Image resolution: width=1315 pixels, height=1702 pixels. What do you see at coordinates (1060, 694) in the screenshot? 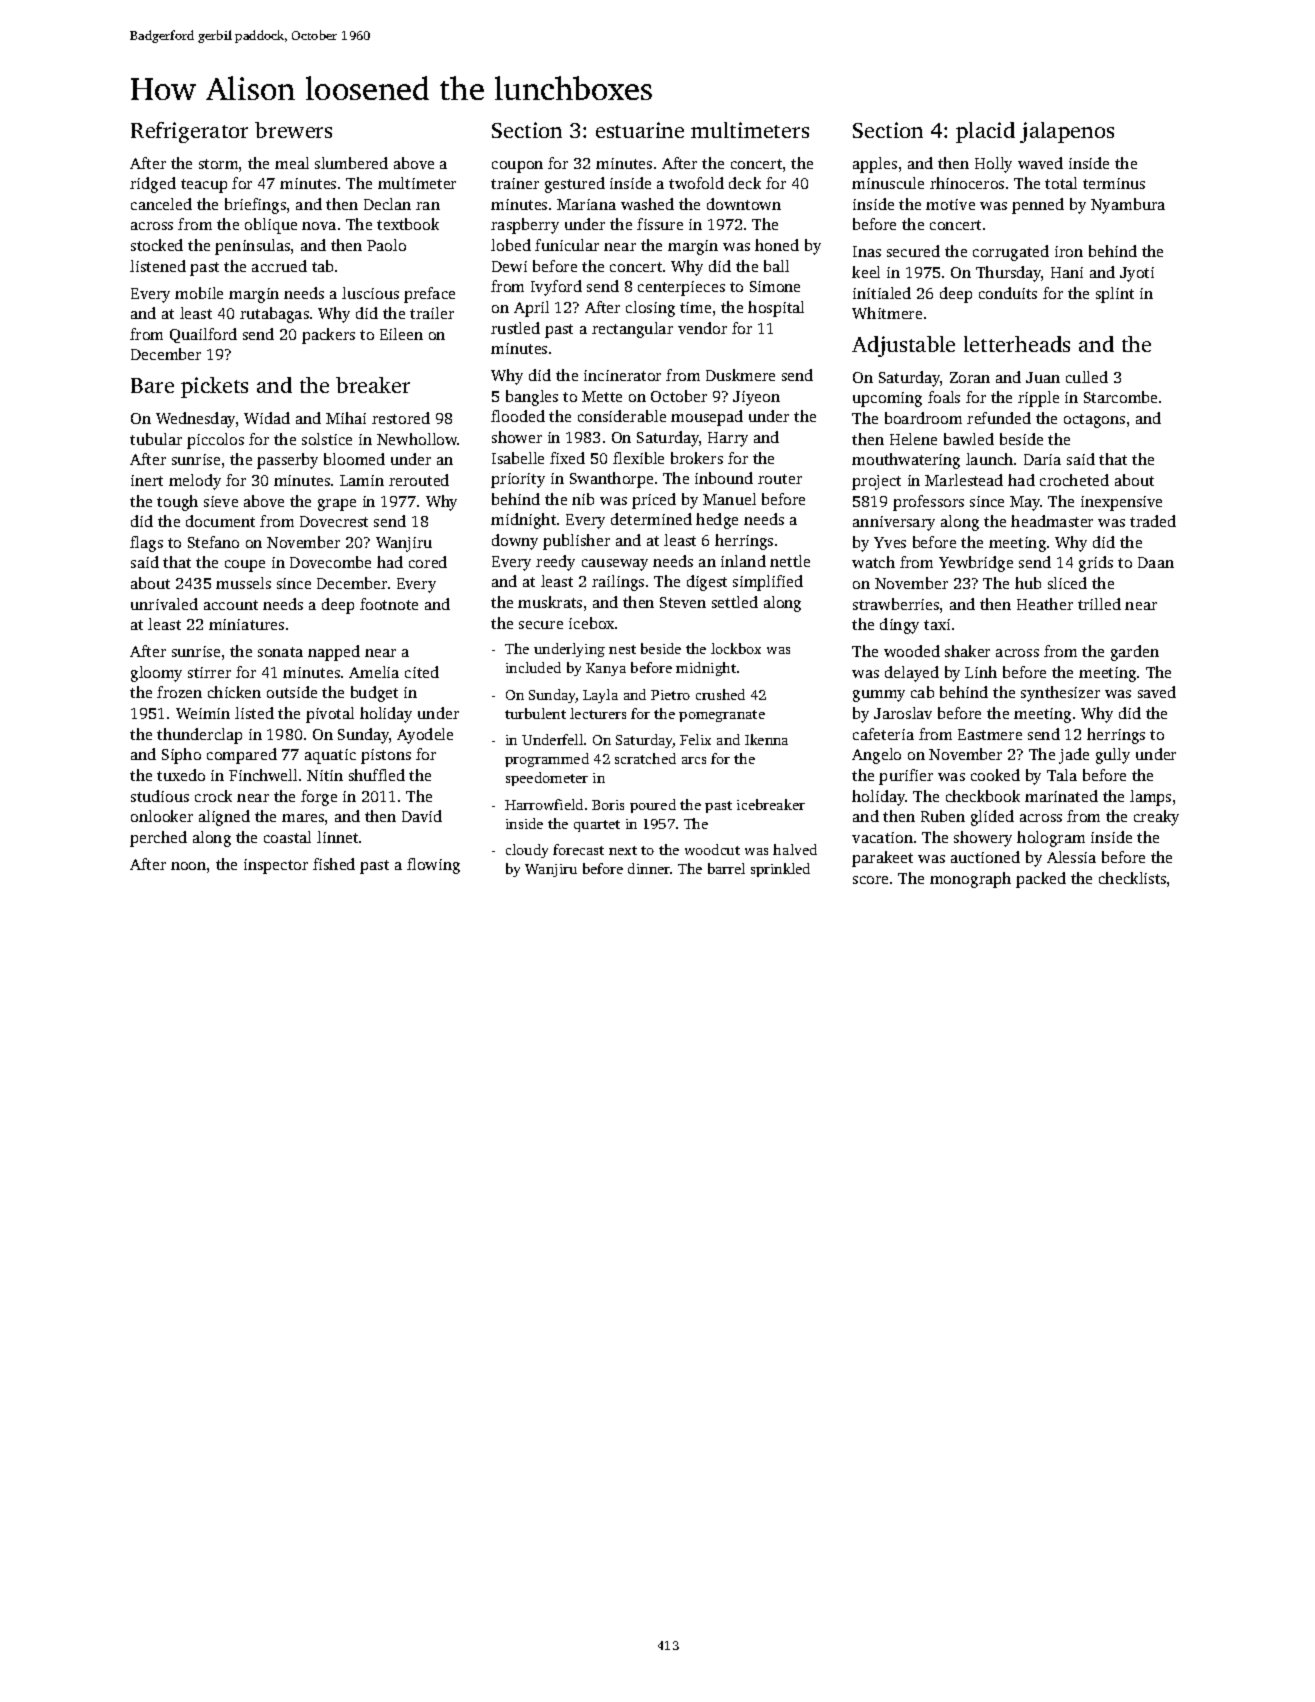
I see `synthesizer` at bounding box center [1060, 694].
